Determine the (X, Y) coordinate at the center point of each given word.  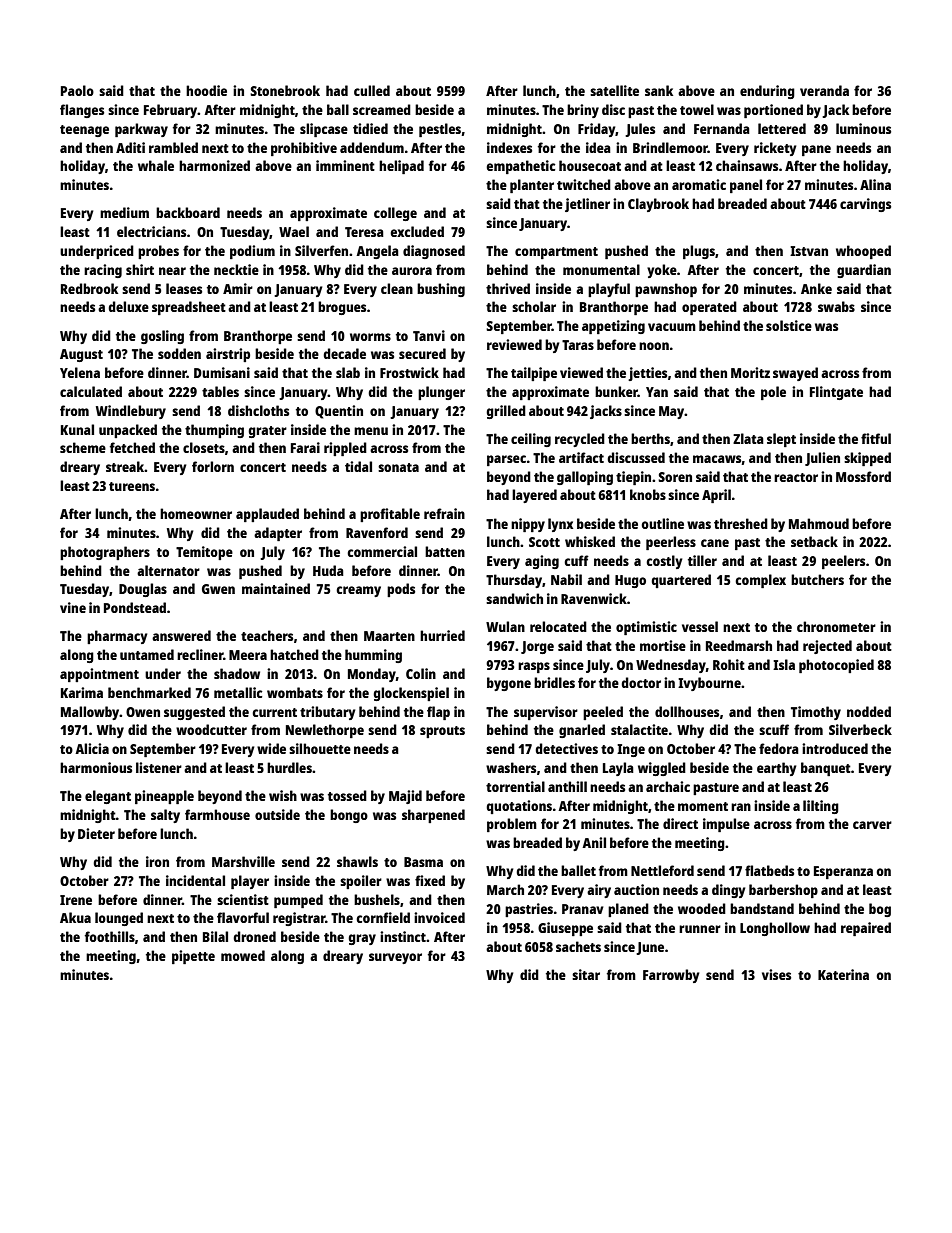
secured (422, 353)
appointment (99, 675)
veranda (824, 90)
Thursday (514, 581)
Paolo (77, 90)
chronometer (836, 626)
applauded (267, 515)
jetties (647, 374)
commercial (382, 551)
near (172, 271)
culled (372, 90)
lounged (119, 919)
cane (715, 543)
